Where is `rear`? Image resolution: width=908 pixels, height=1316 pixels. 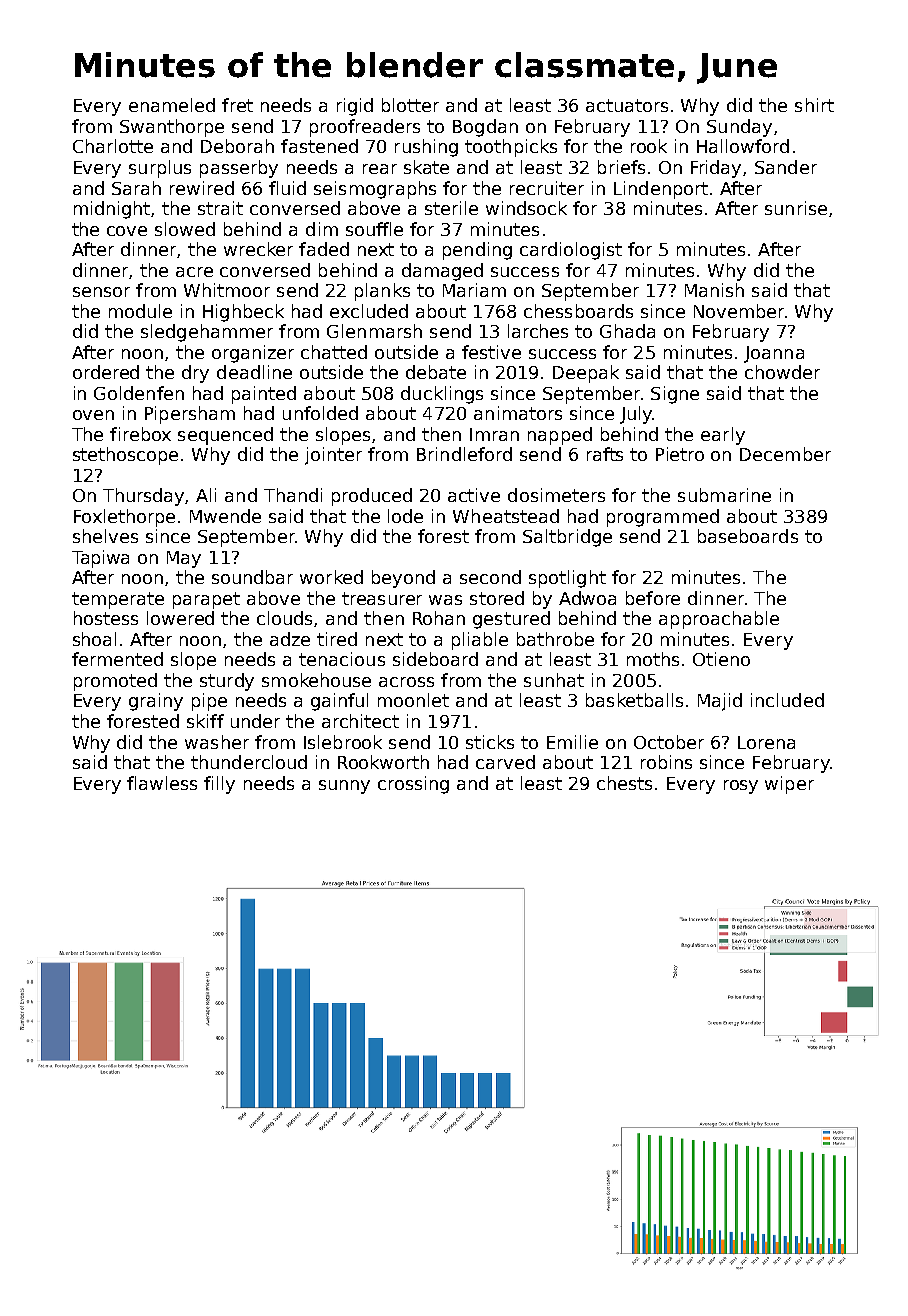 rear is located at coordinates (380, 169).
